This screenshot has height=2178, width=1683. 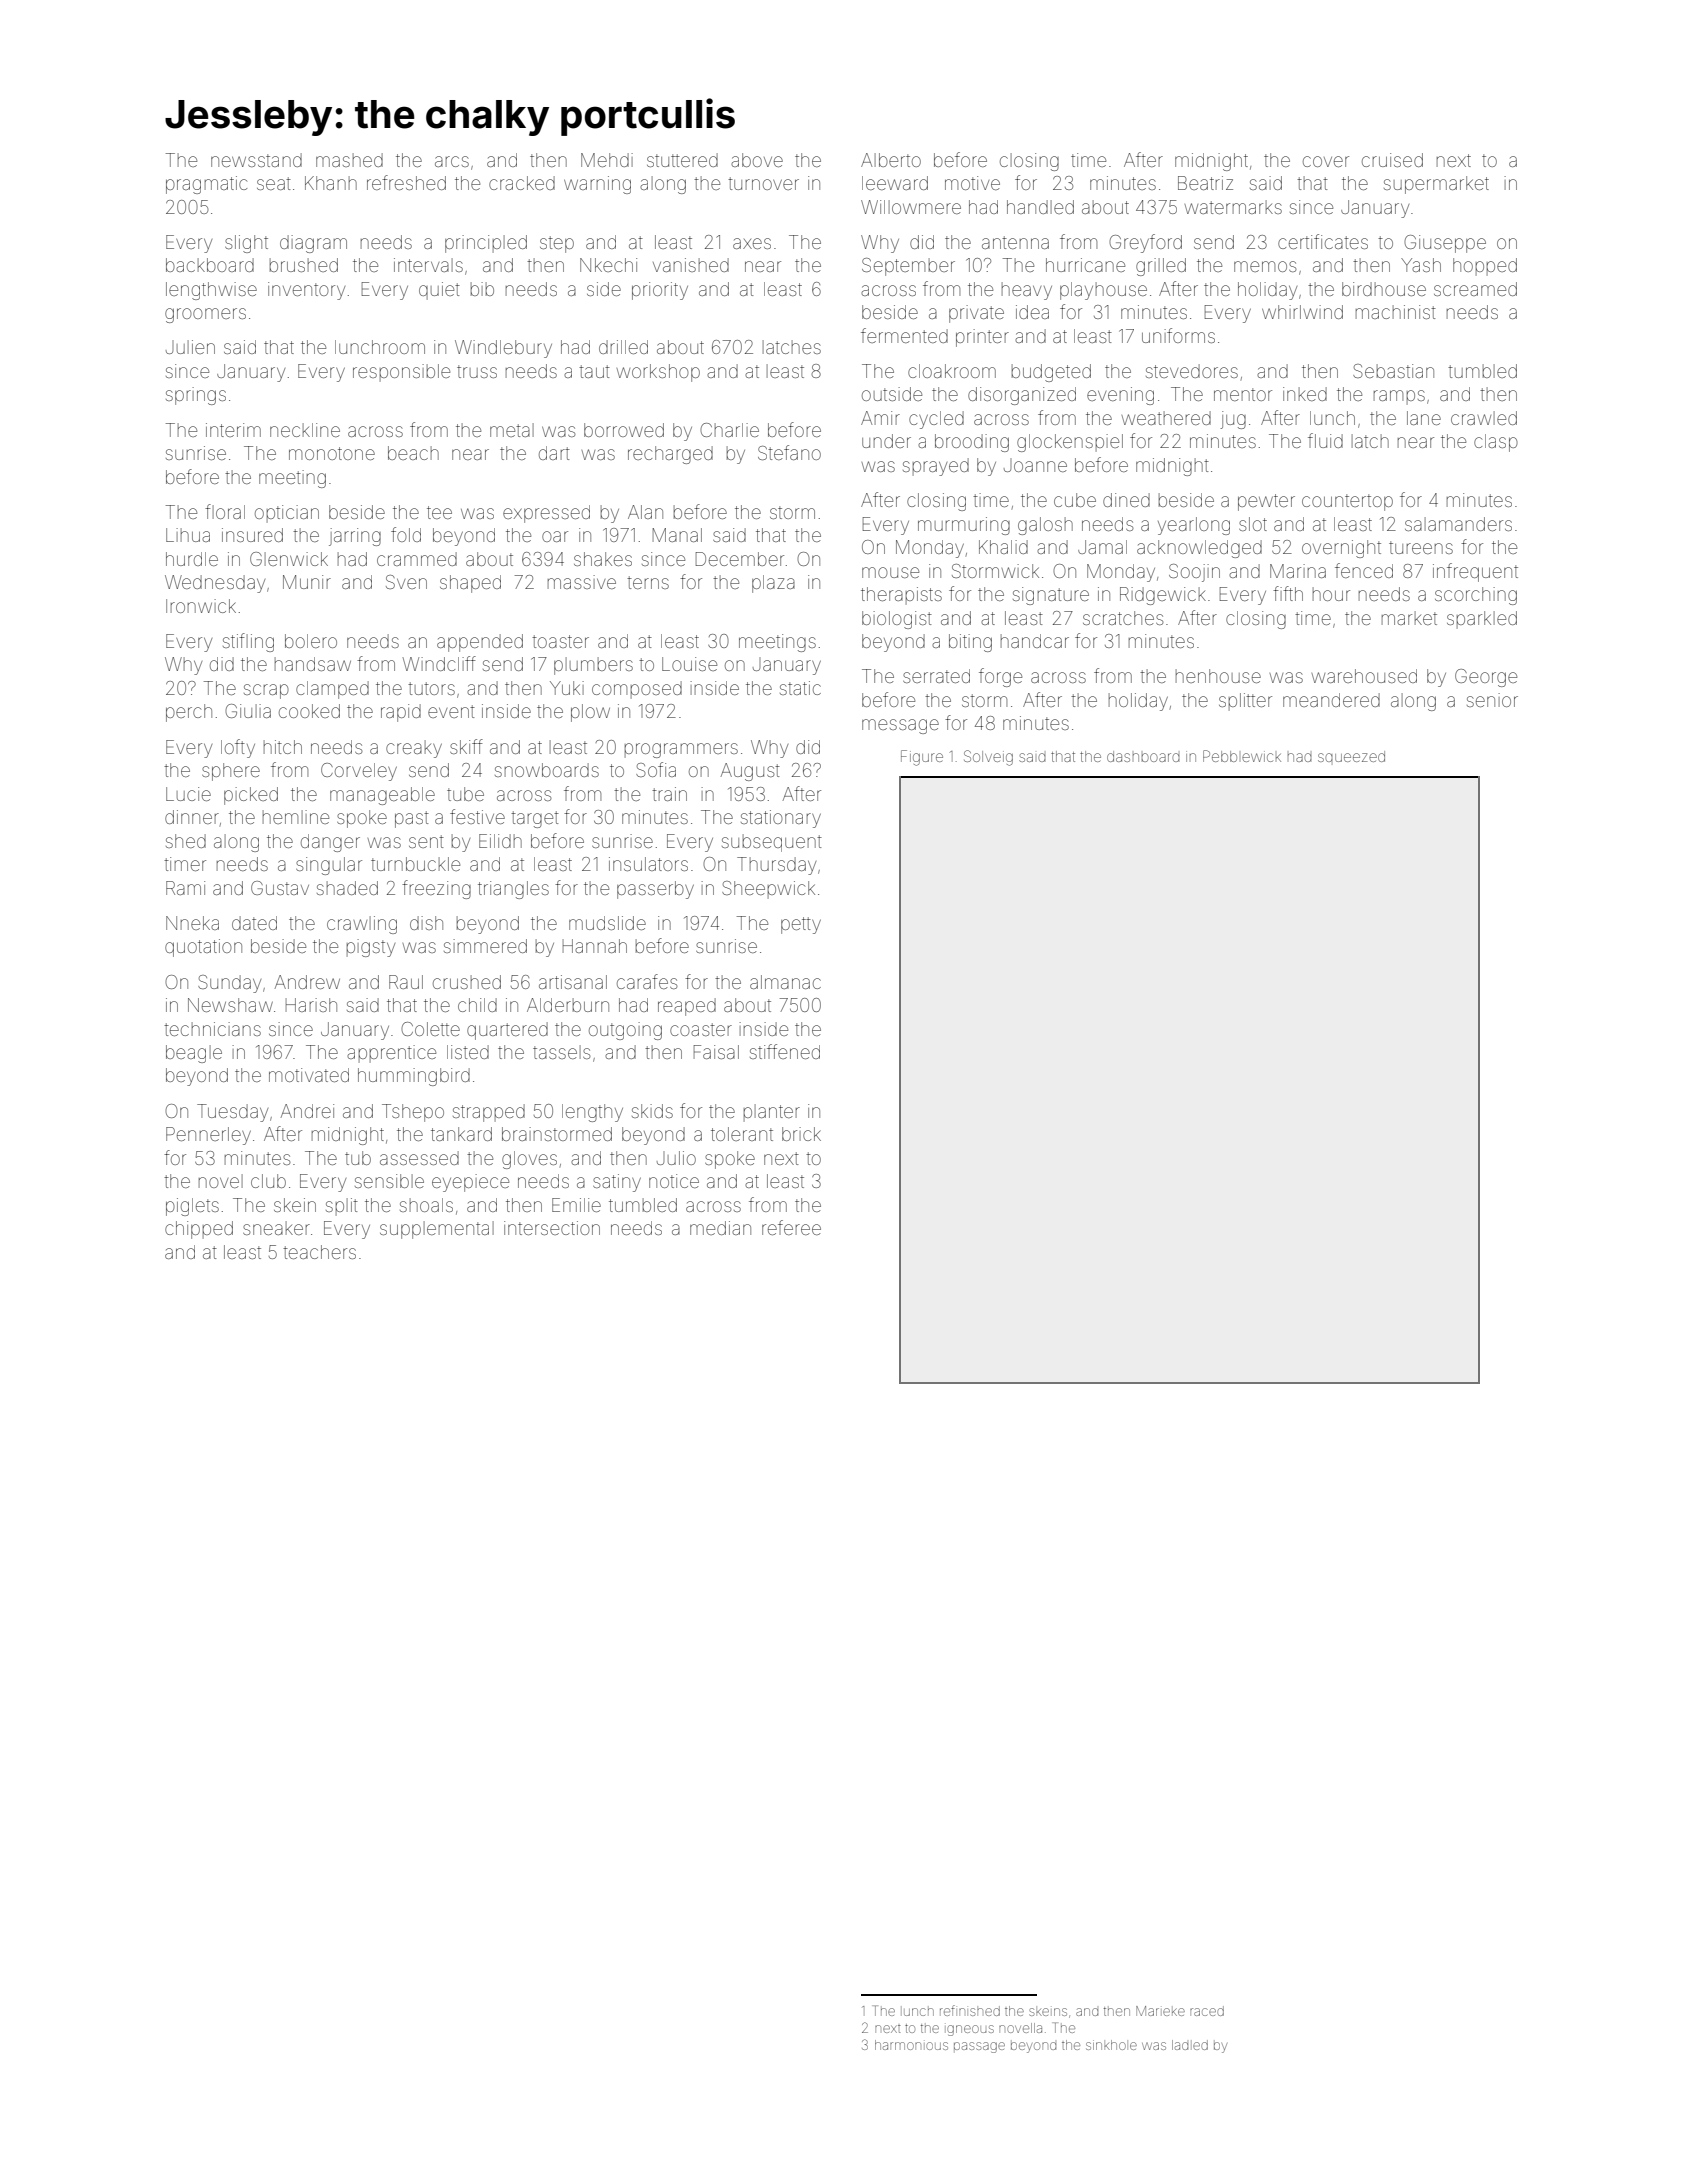 I want to click on igneous, so click(x=970, y=2030).
